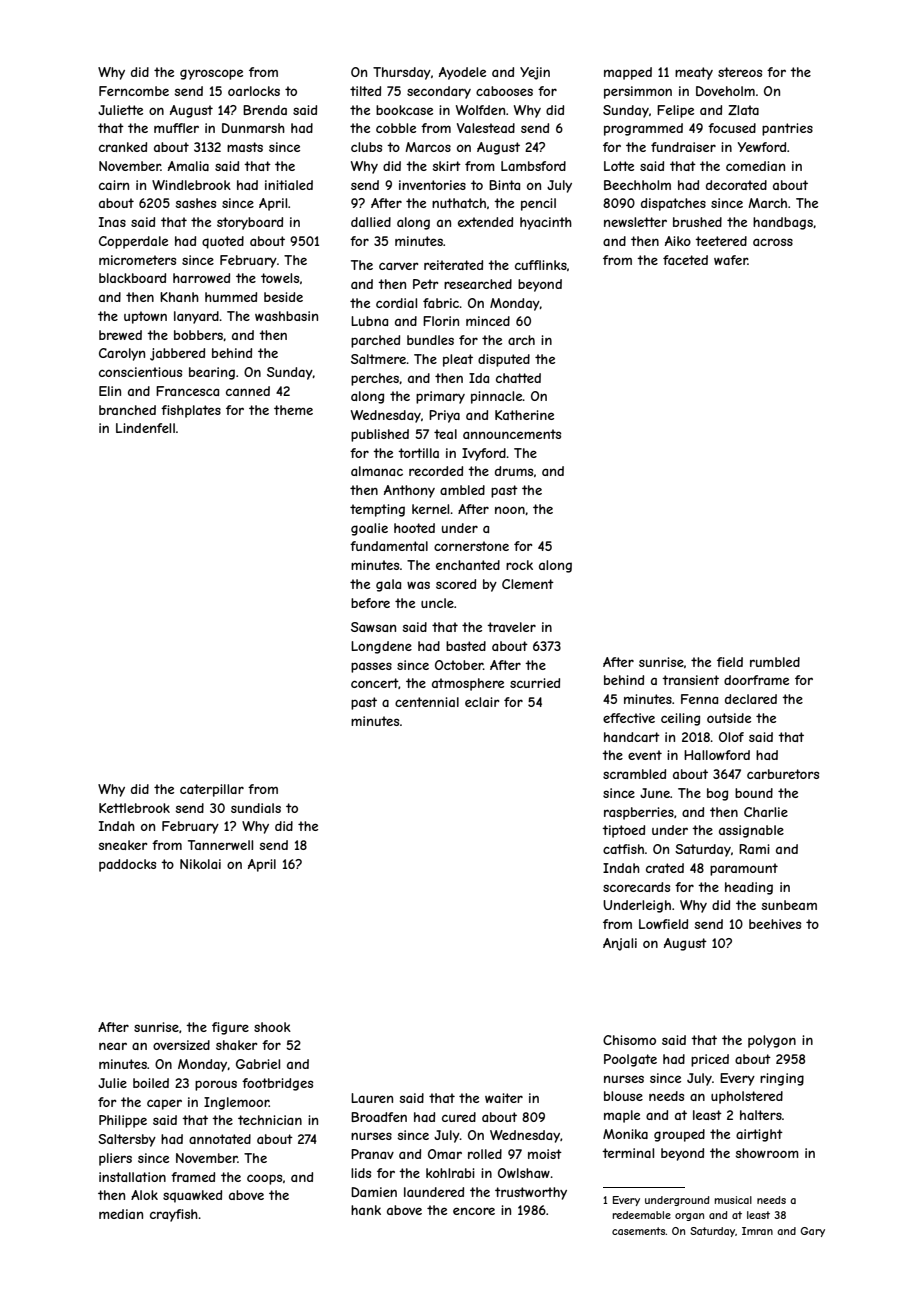 This document has width=924, height=1308. I want to click on meaty, so click(694, 73).
